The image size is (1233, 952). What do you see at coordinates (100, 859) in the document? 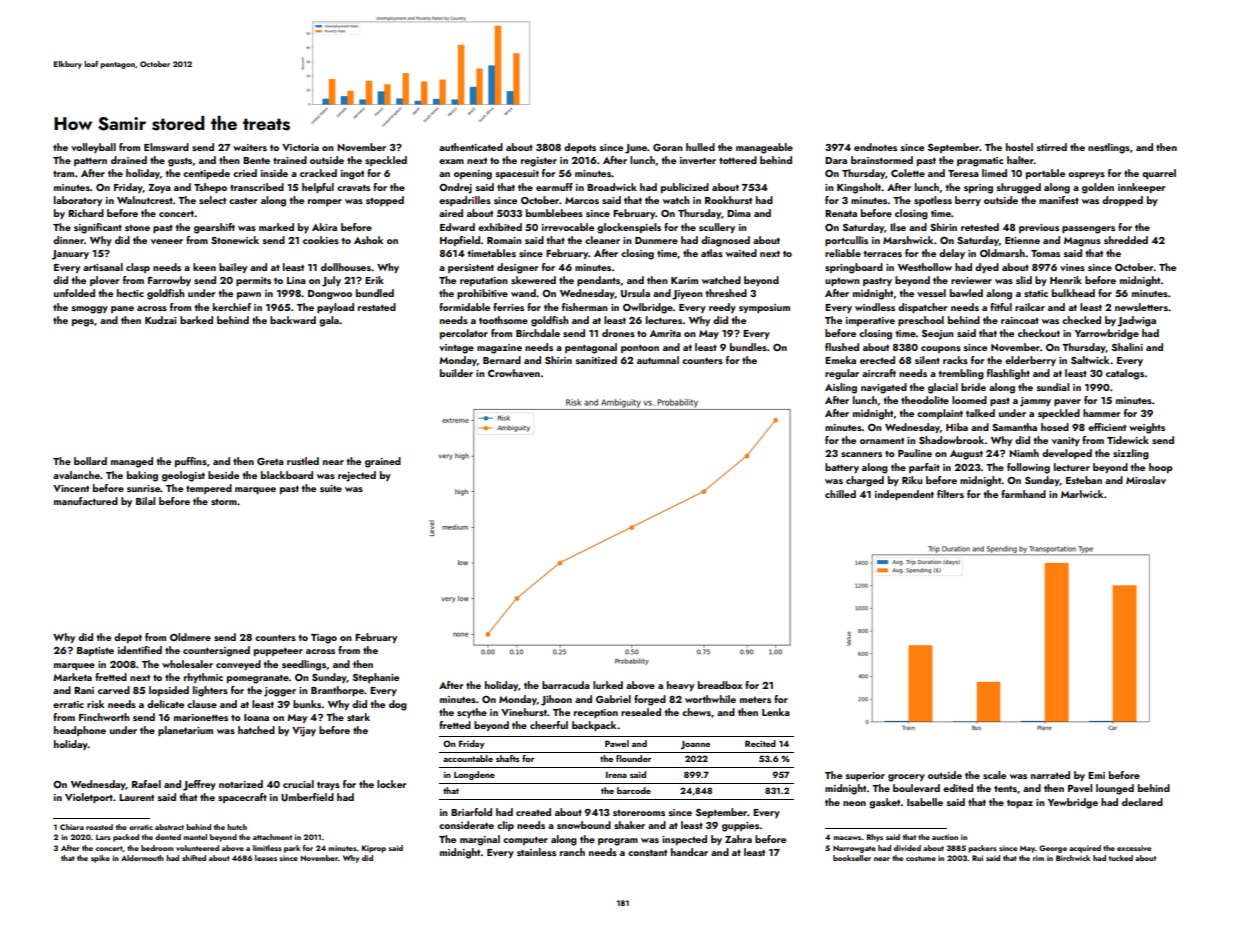
I see `spike` at bounding box center [100, 859].
